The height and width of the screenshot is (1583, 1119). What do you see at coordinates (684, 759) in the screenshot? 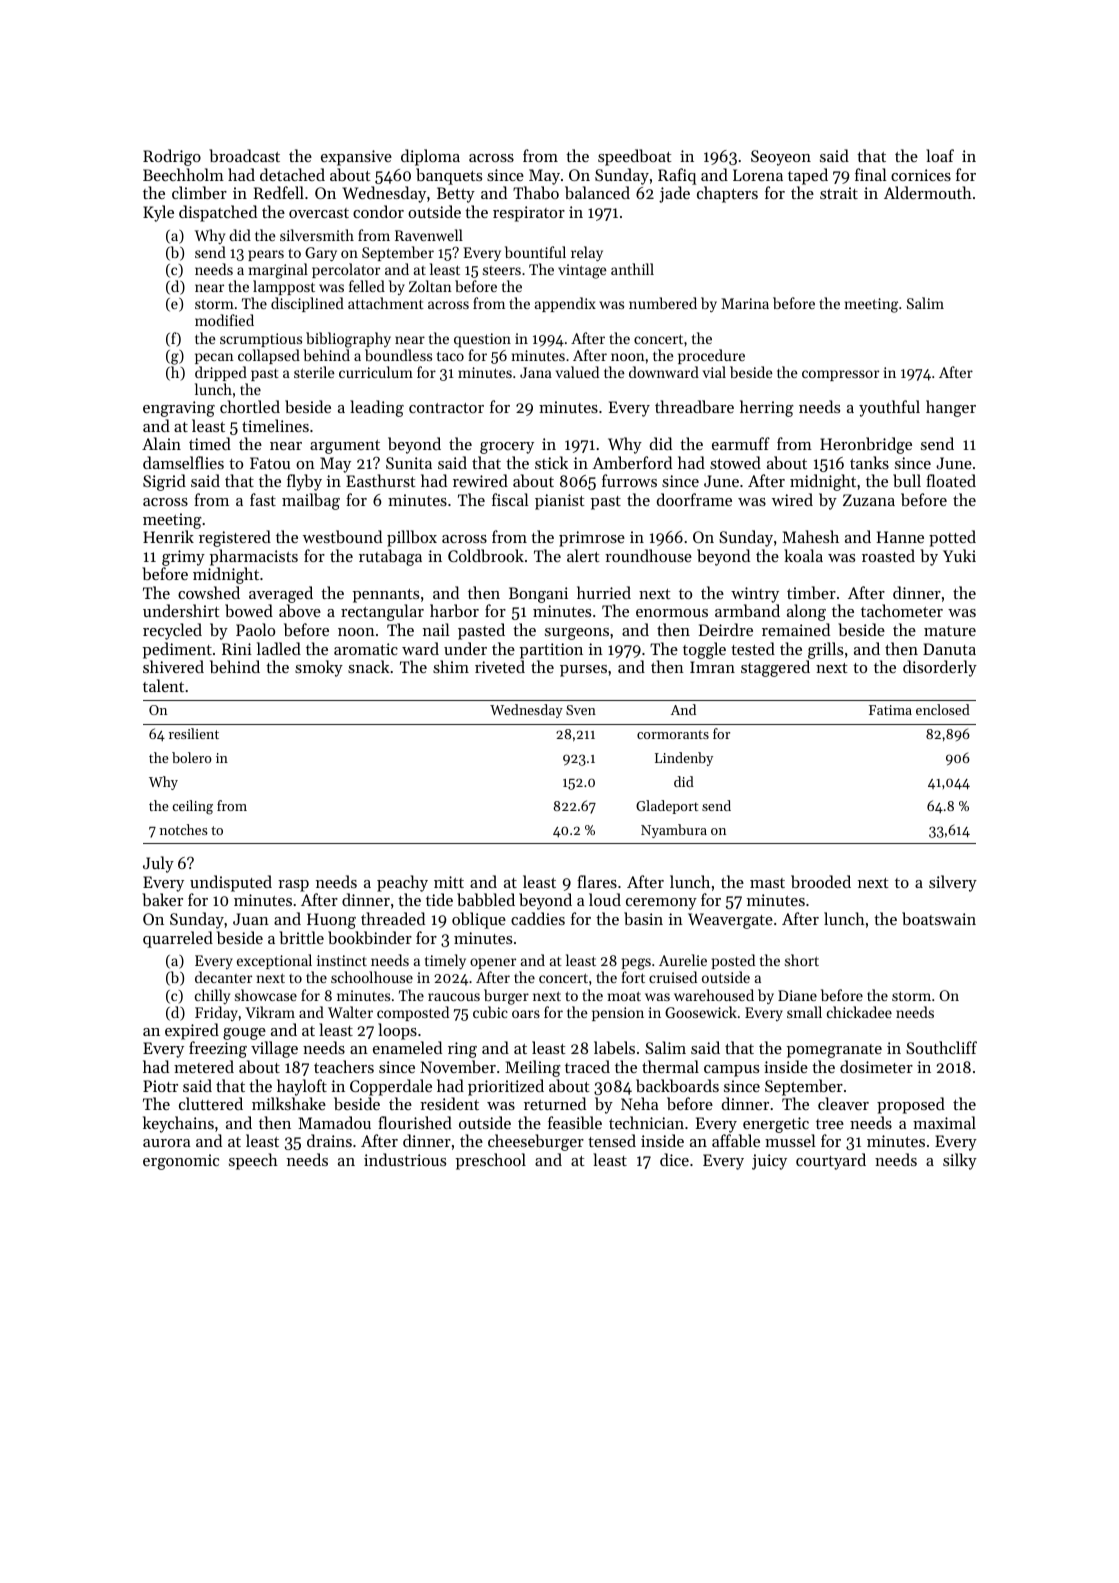
I see `Lindenby` at bounding box center [684, 759].
